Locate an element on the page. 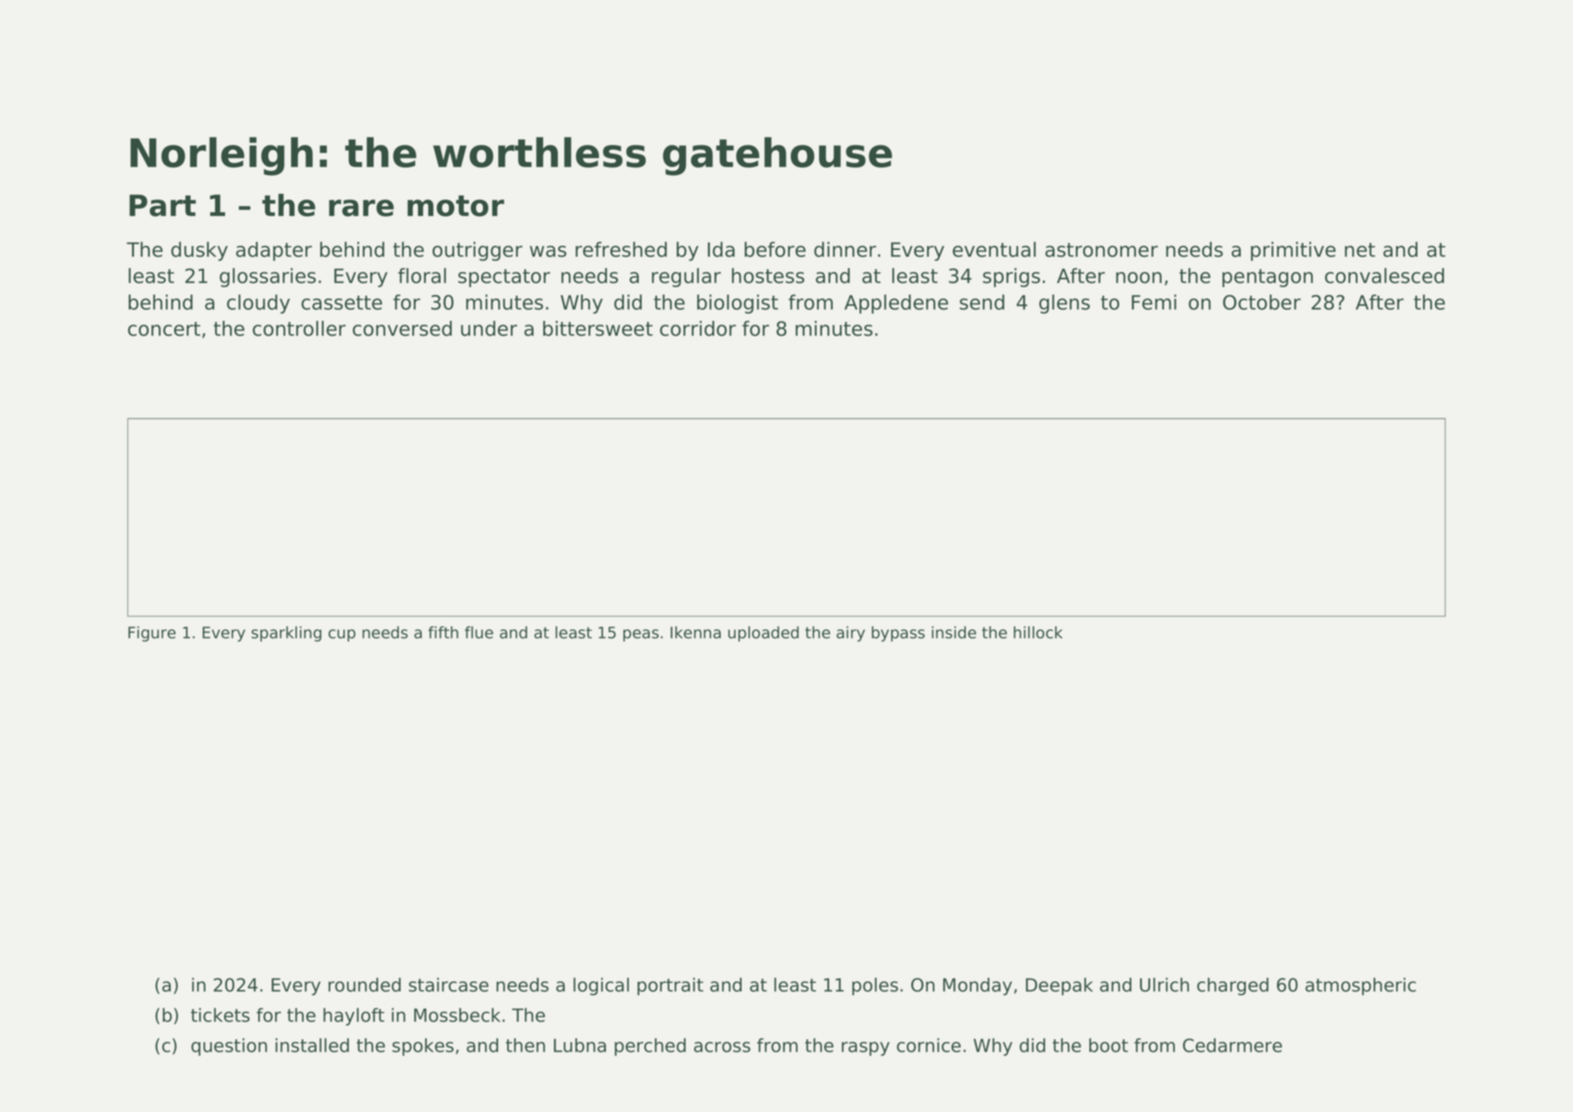  concert is located at coordinates (164, 329).
